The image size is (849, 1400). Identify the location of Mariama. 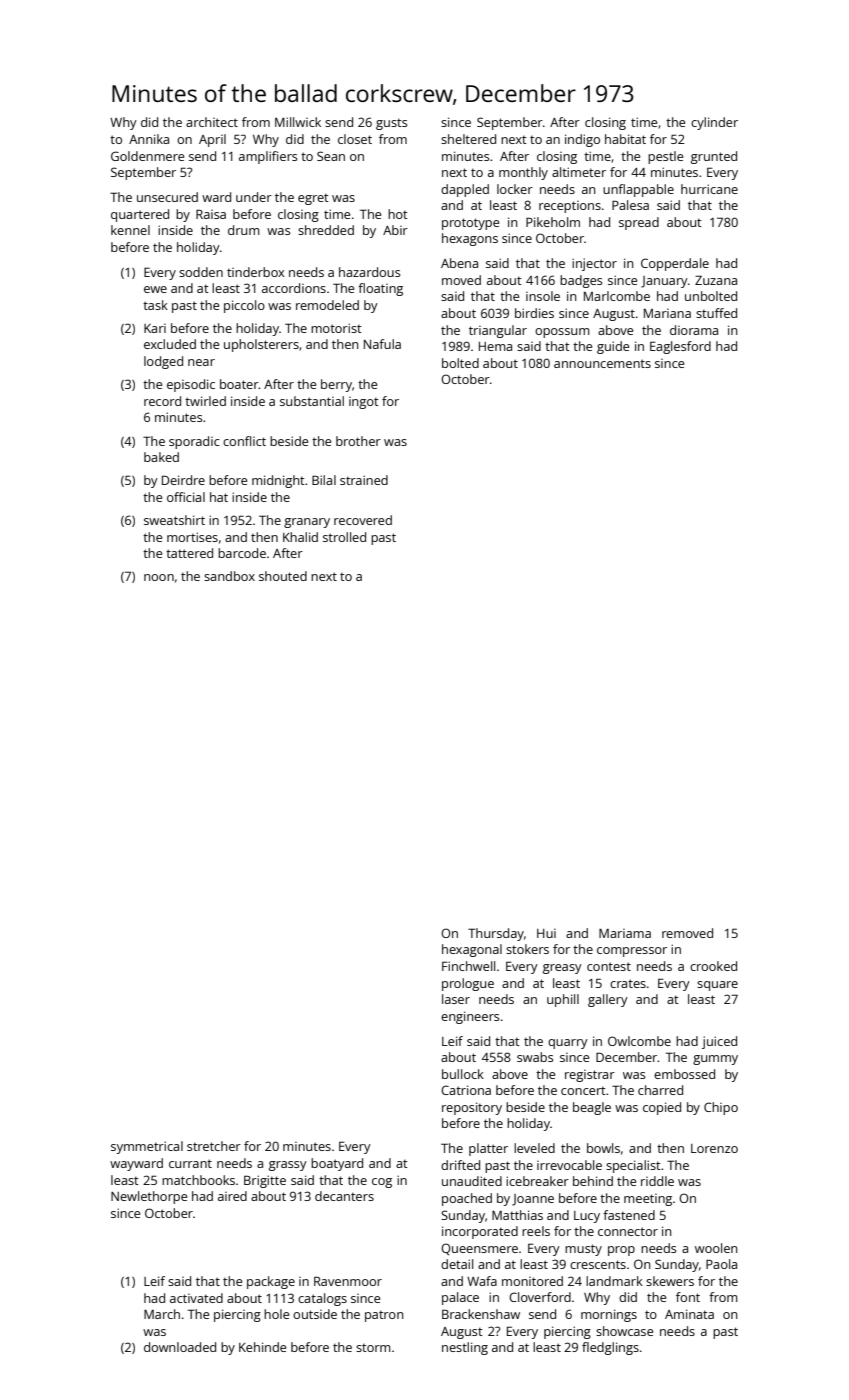
(625, 933).
